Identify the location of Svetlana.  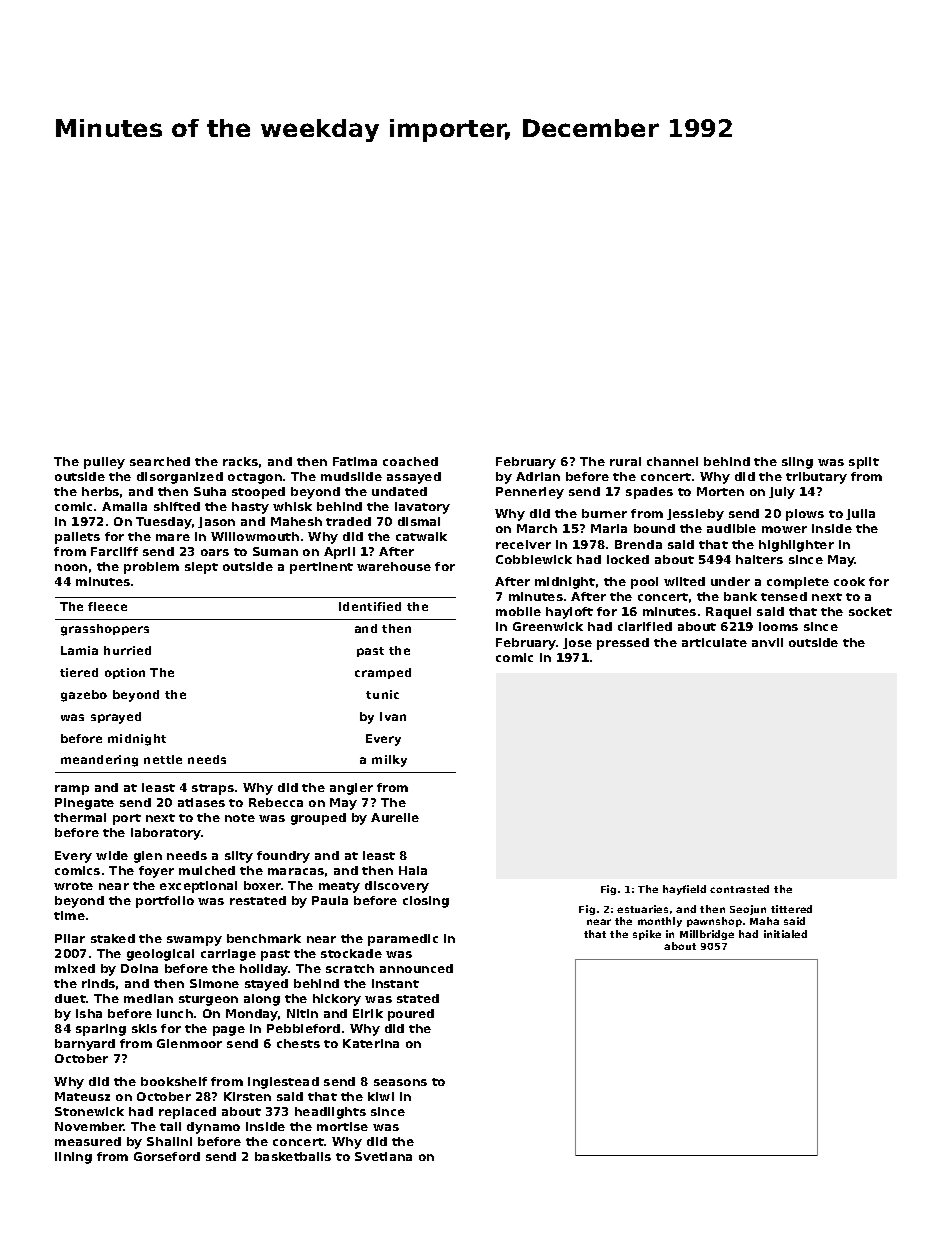
(383, 1156).
